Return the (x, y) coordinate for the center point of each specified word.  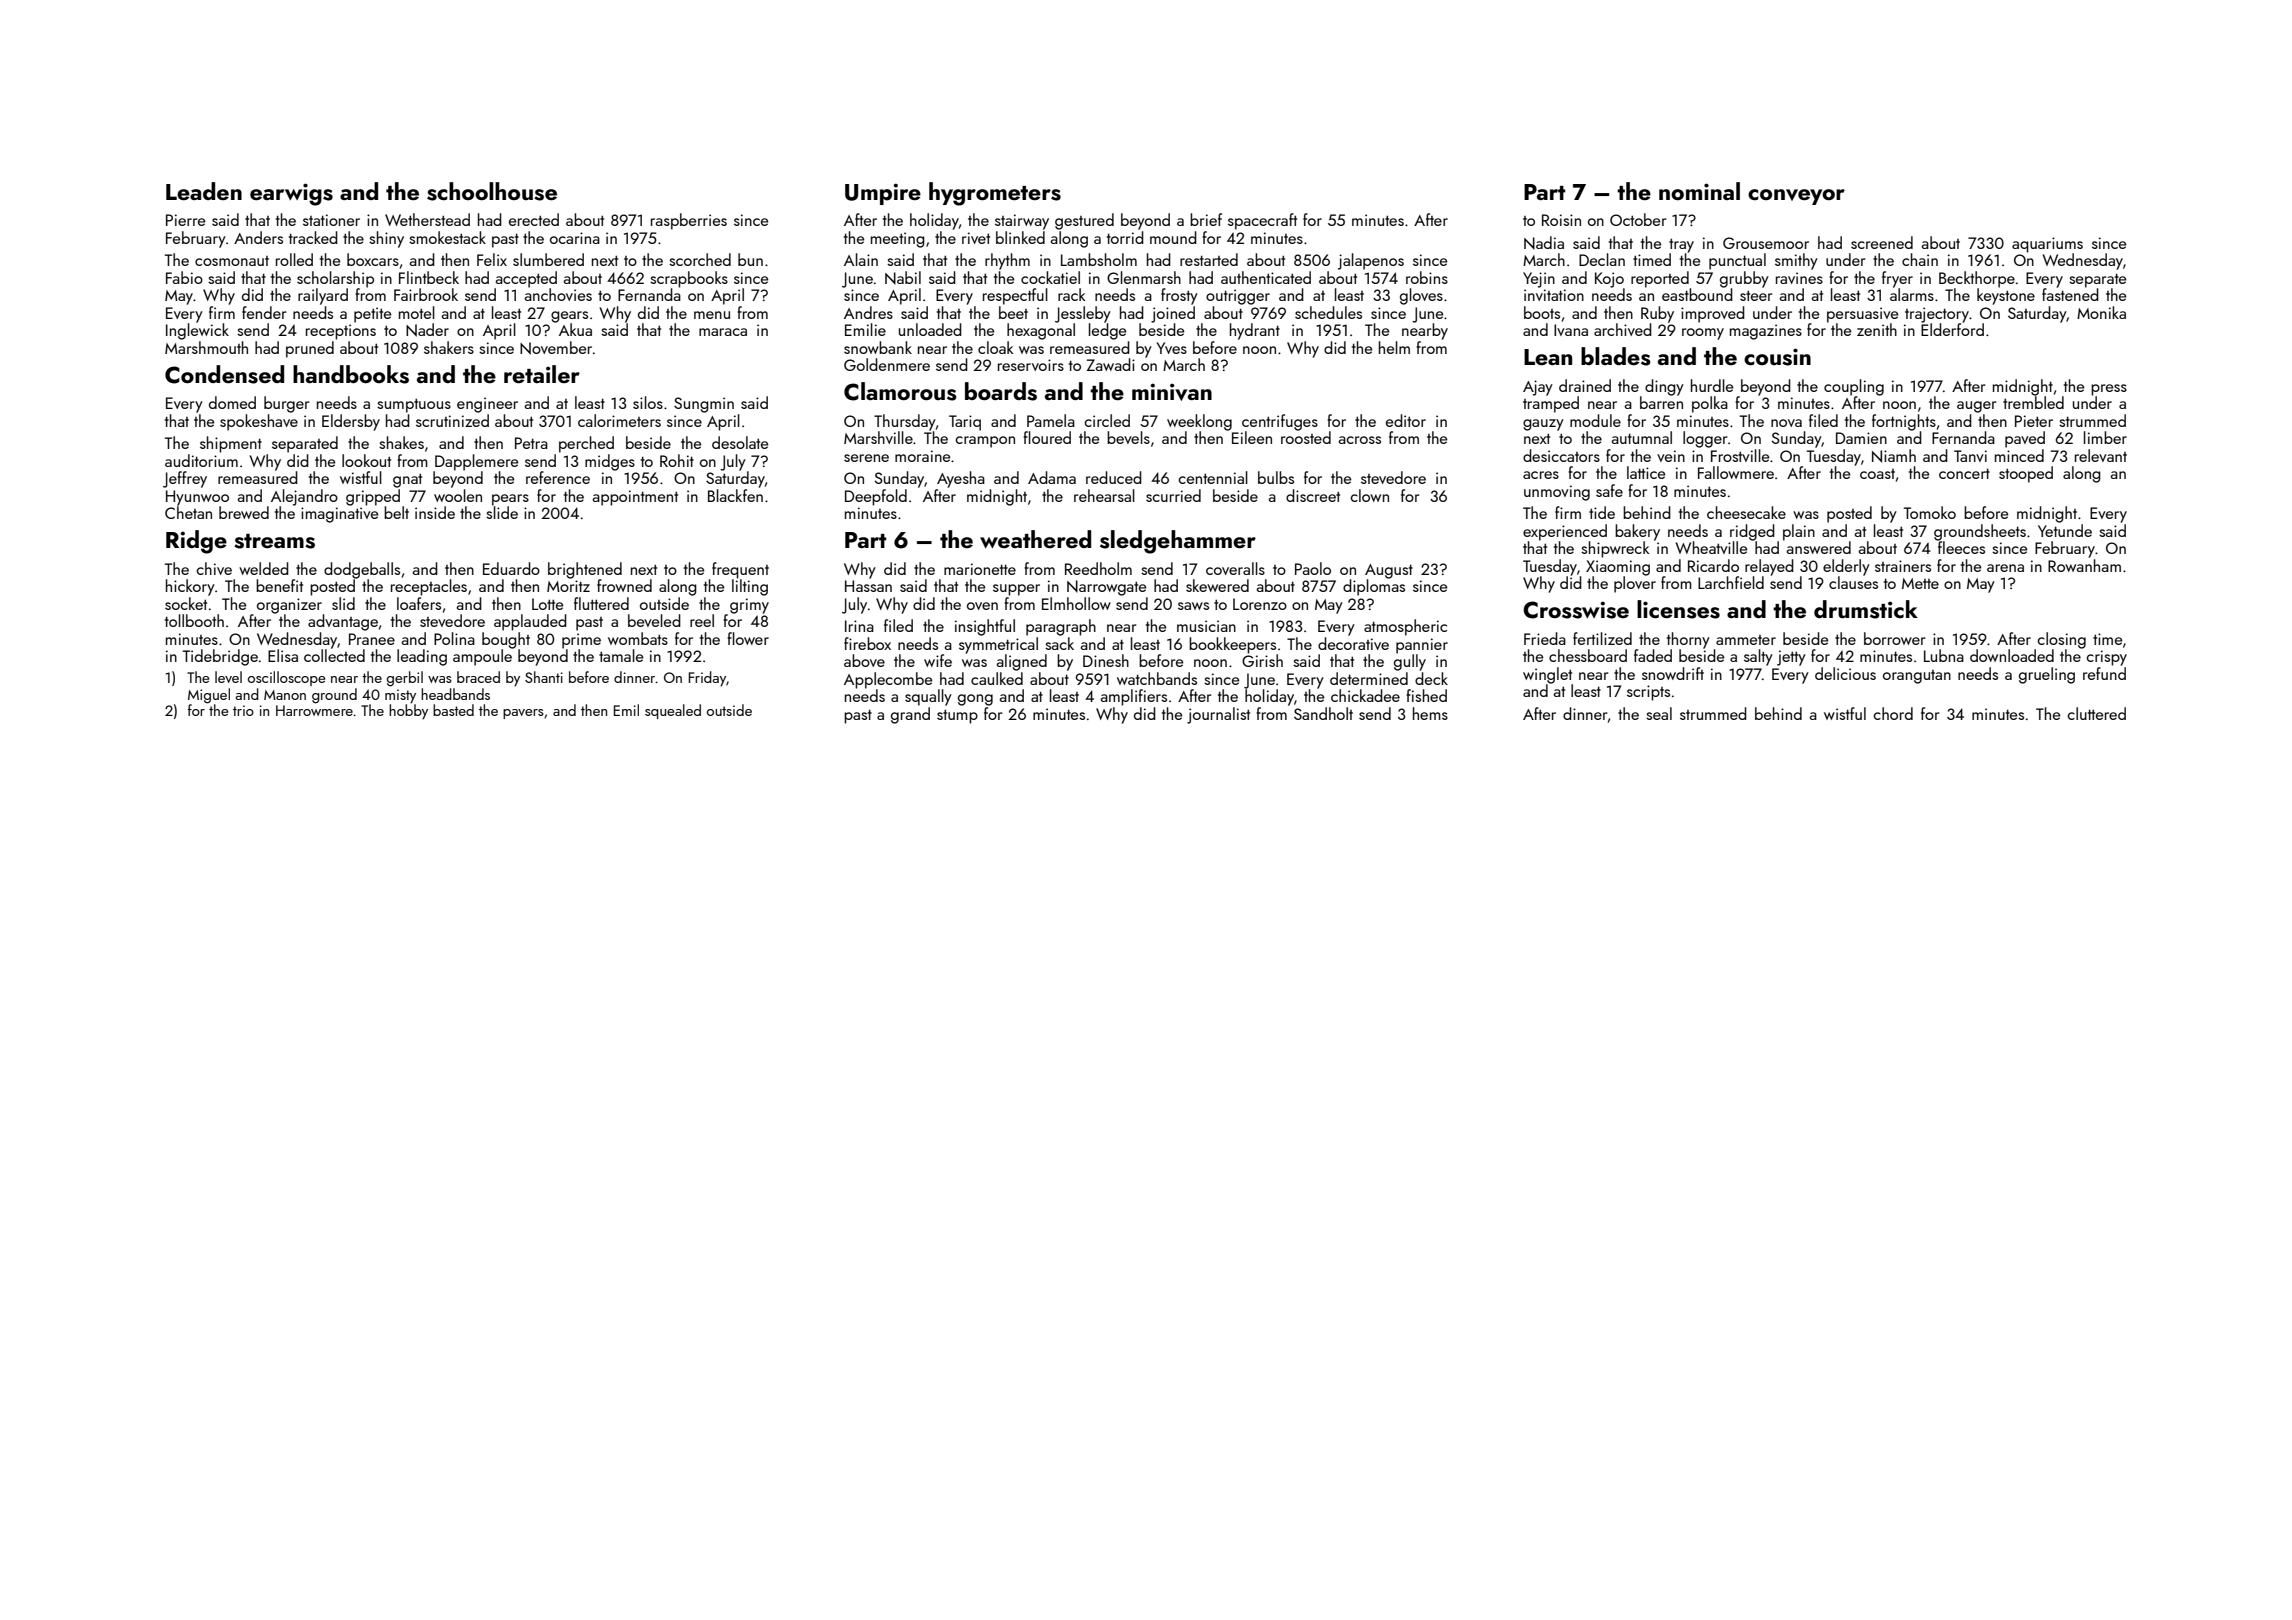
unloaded (930, 329)
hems (1430, 713)
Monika (2101, 312)
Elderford (1952, 329)
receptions (341, 332)
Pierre (185, 220)
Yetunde (2065, 530)
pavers (523, 714)
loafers (419, 603)
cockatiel (1050, 277)
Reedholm (1098, 568)
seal (1659, 713)
